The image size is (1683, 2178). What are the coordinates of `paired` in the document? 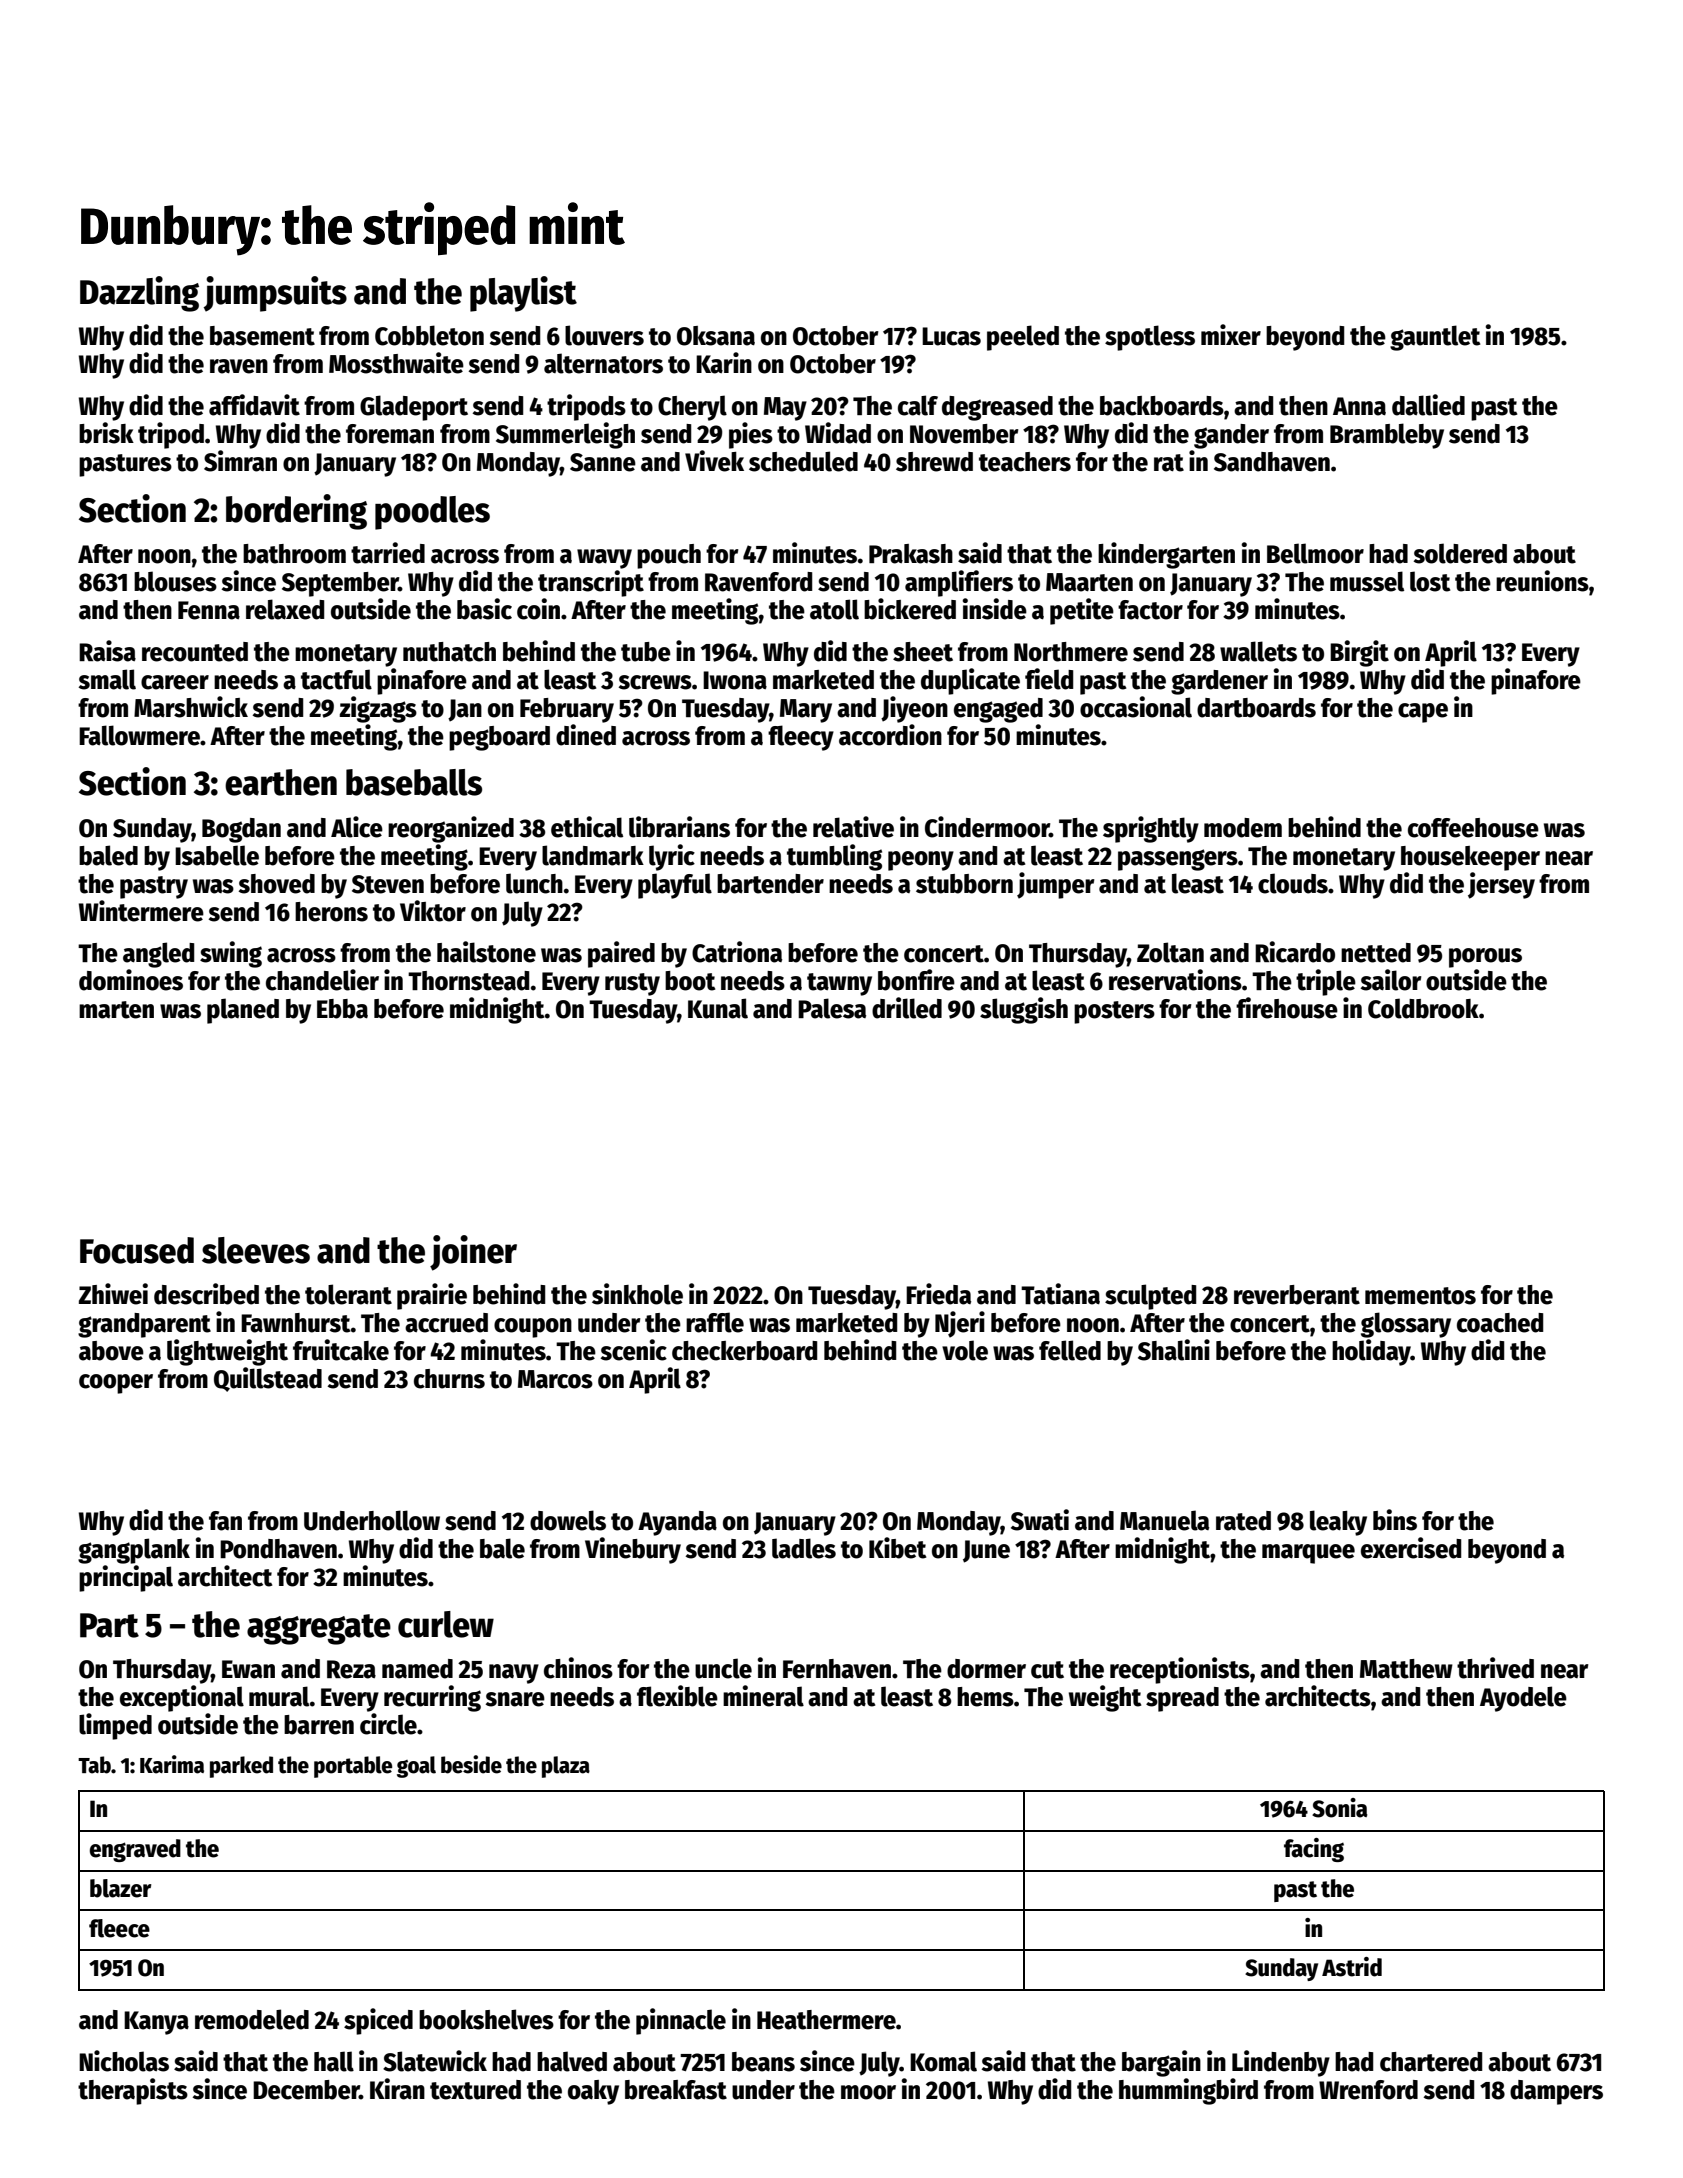 It's located at (621, 954).
